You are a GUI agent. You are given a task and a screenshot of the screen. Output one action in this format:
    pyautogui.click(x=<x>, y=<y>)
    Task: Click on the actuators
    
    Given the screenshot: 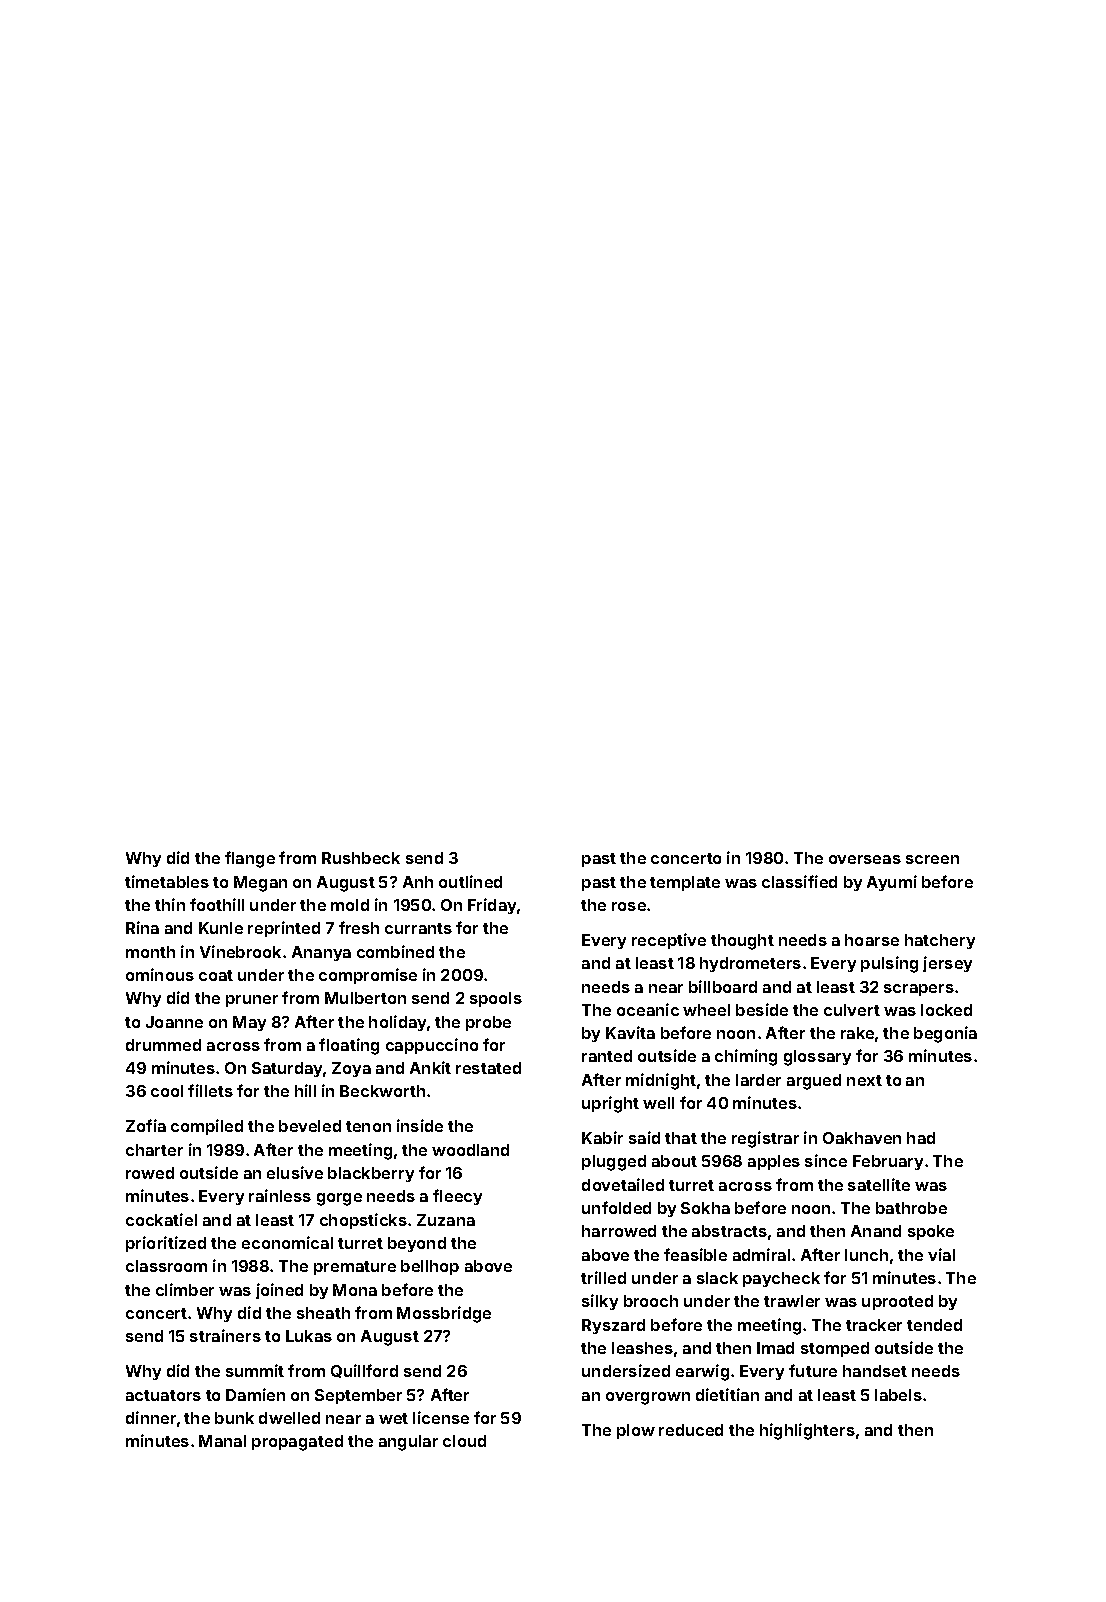 What is the action you would take?
    pyautogui.click(x=163, y=1395)
